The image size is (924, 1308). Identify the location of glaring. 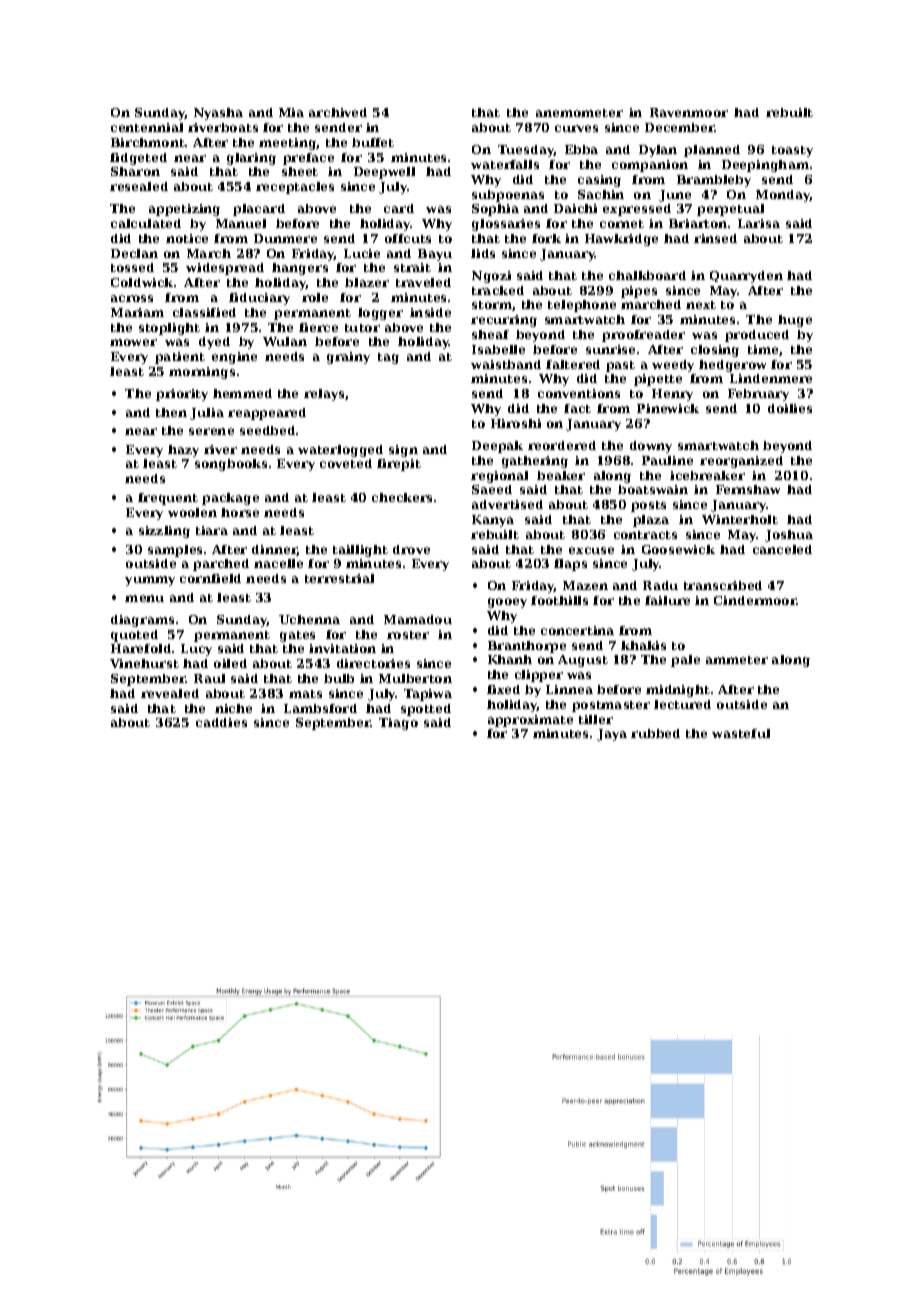
(251, 159).
